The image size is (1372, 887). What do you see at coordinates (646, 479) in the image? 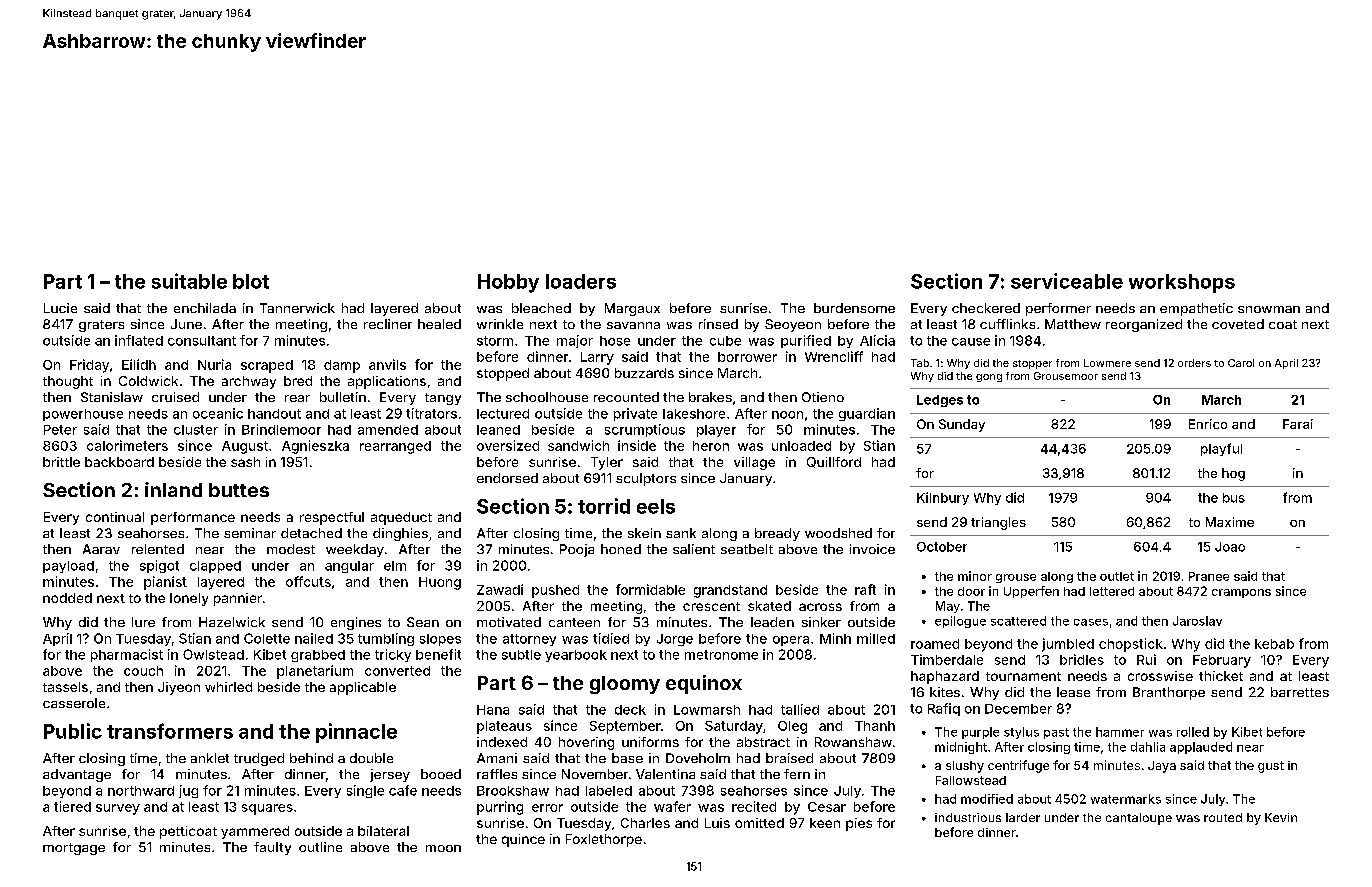
I see `sculptors` at bounding box center [646, 479].
